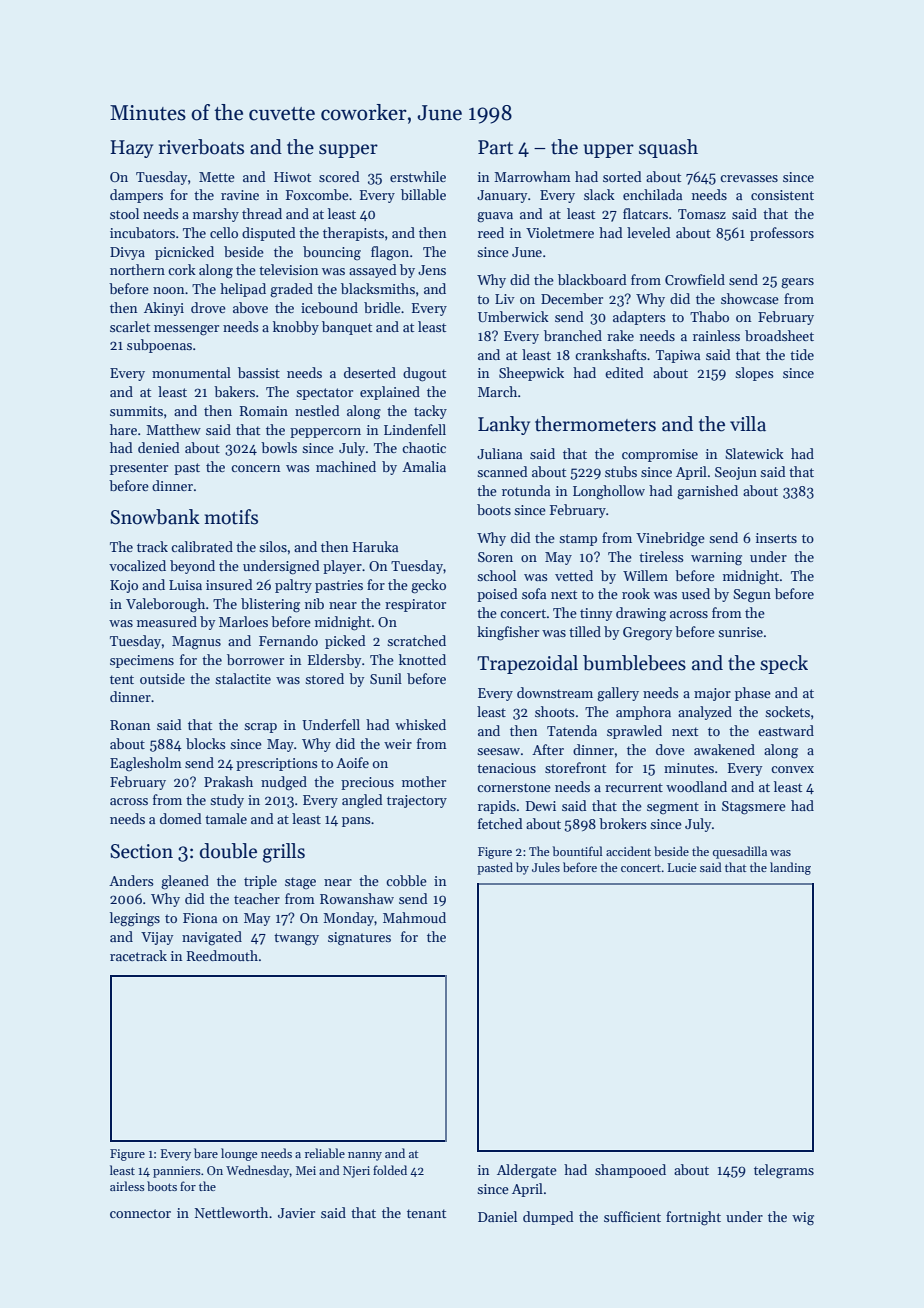 The image size is (924, 1308). What do you see at coordinates (531, 374) in the screenshot?
I see `Sheepwick` at bounding box center [531, 374].
